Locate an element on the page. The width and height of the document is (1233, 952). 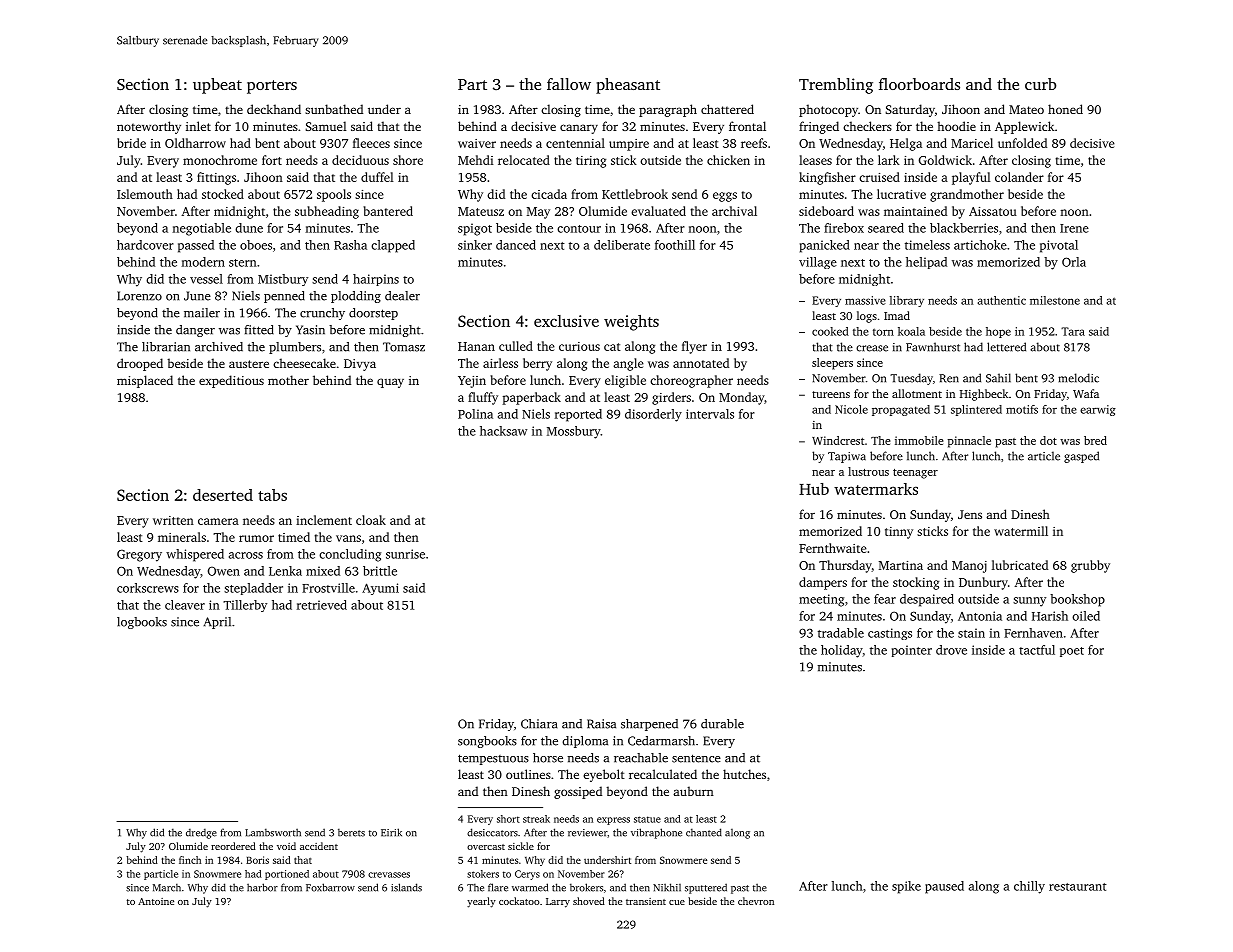
paragraph is located at coordinates (668, 110).
